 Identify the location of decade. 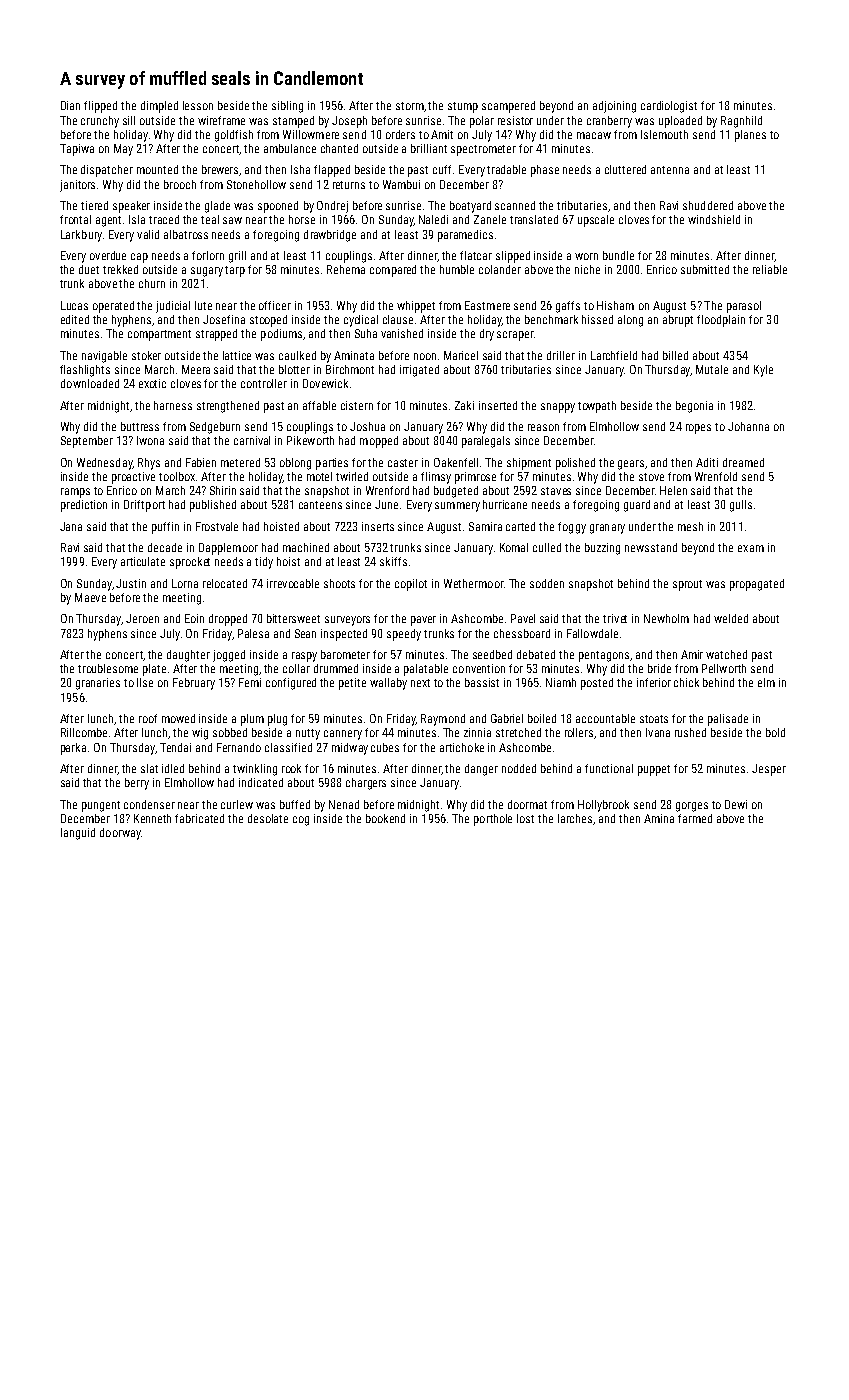
(165, 547).
